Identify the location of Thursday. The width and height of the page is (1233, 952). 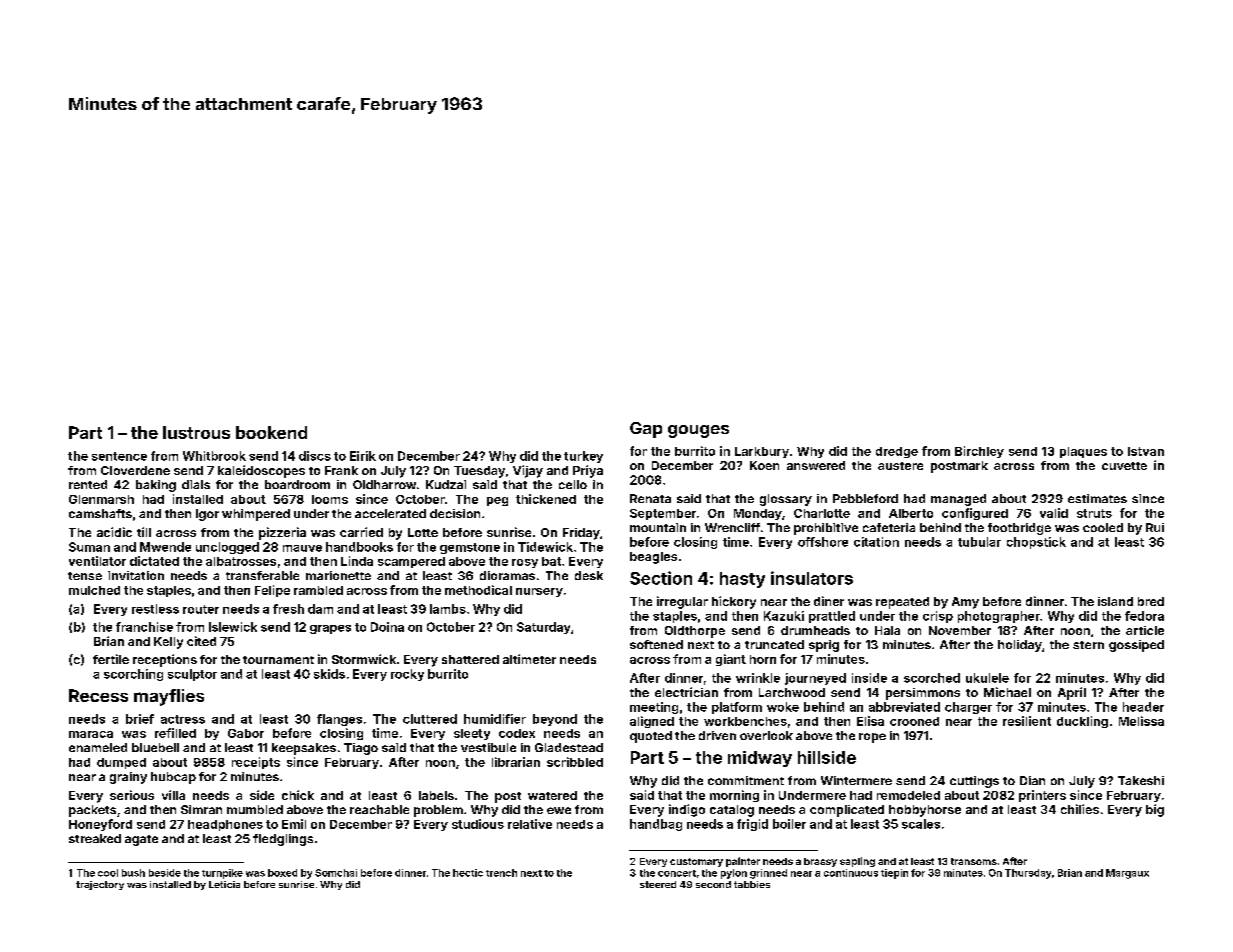
(1028, 874).
